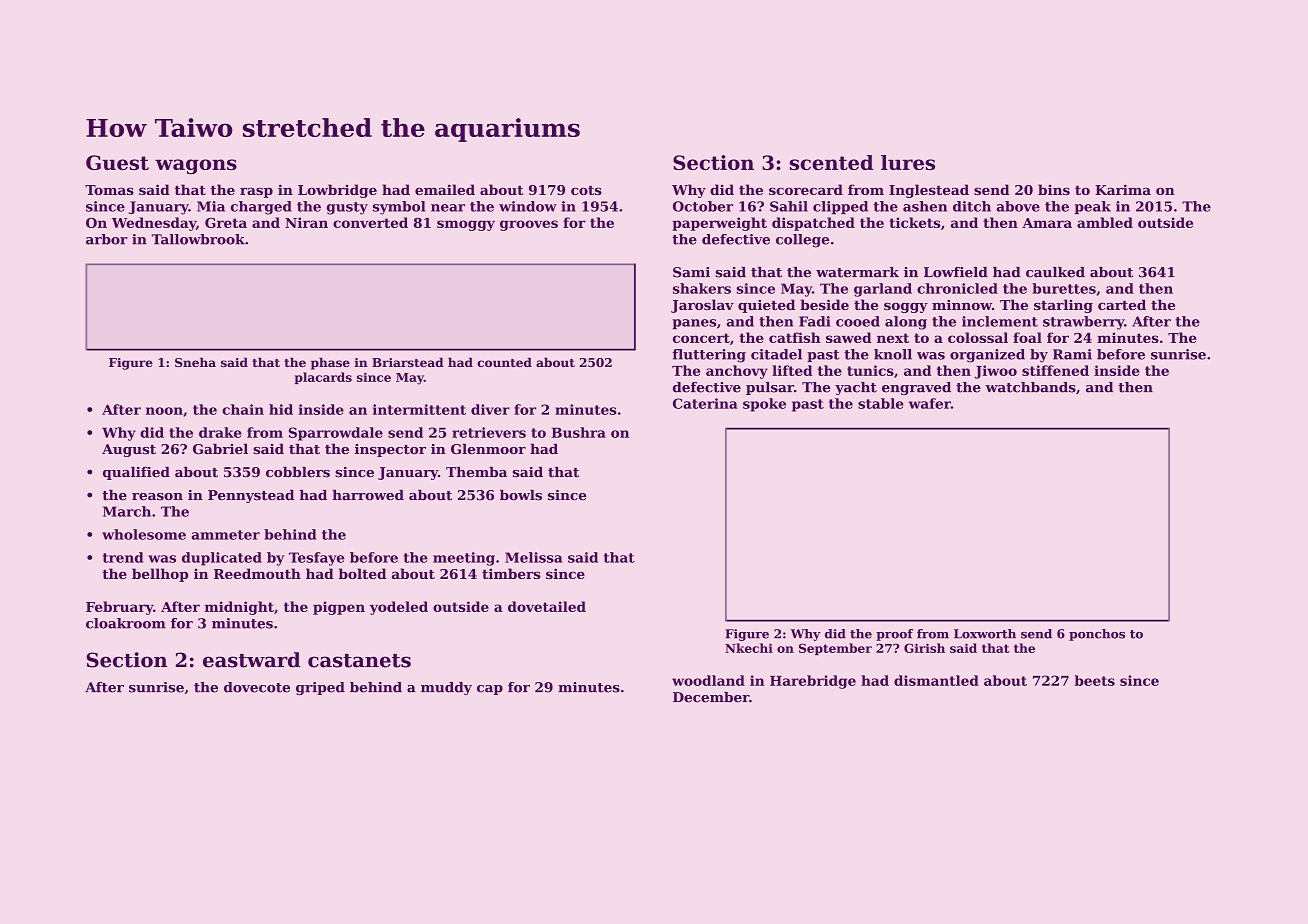 This page has height=924, width=1308. What do you see at coordinates (117, 162) in the page?
I see `Guest` at bounding box center [117, 162].
